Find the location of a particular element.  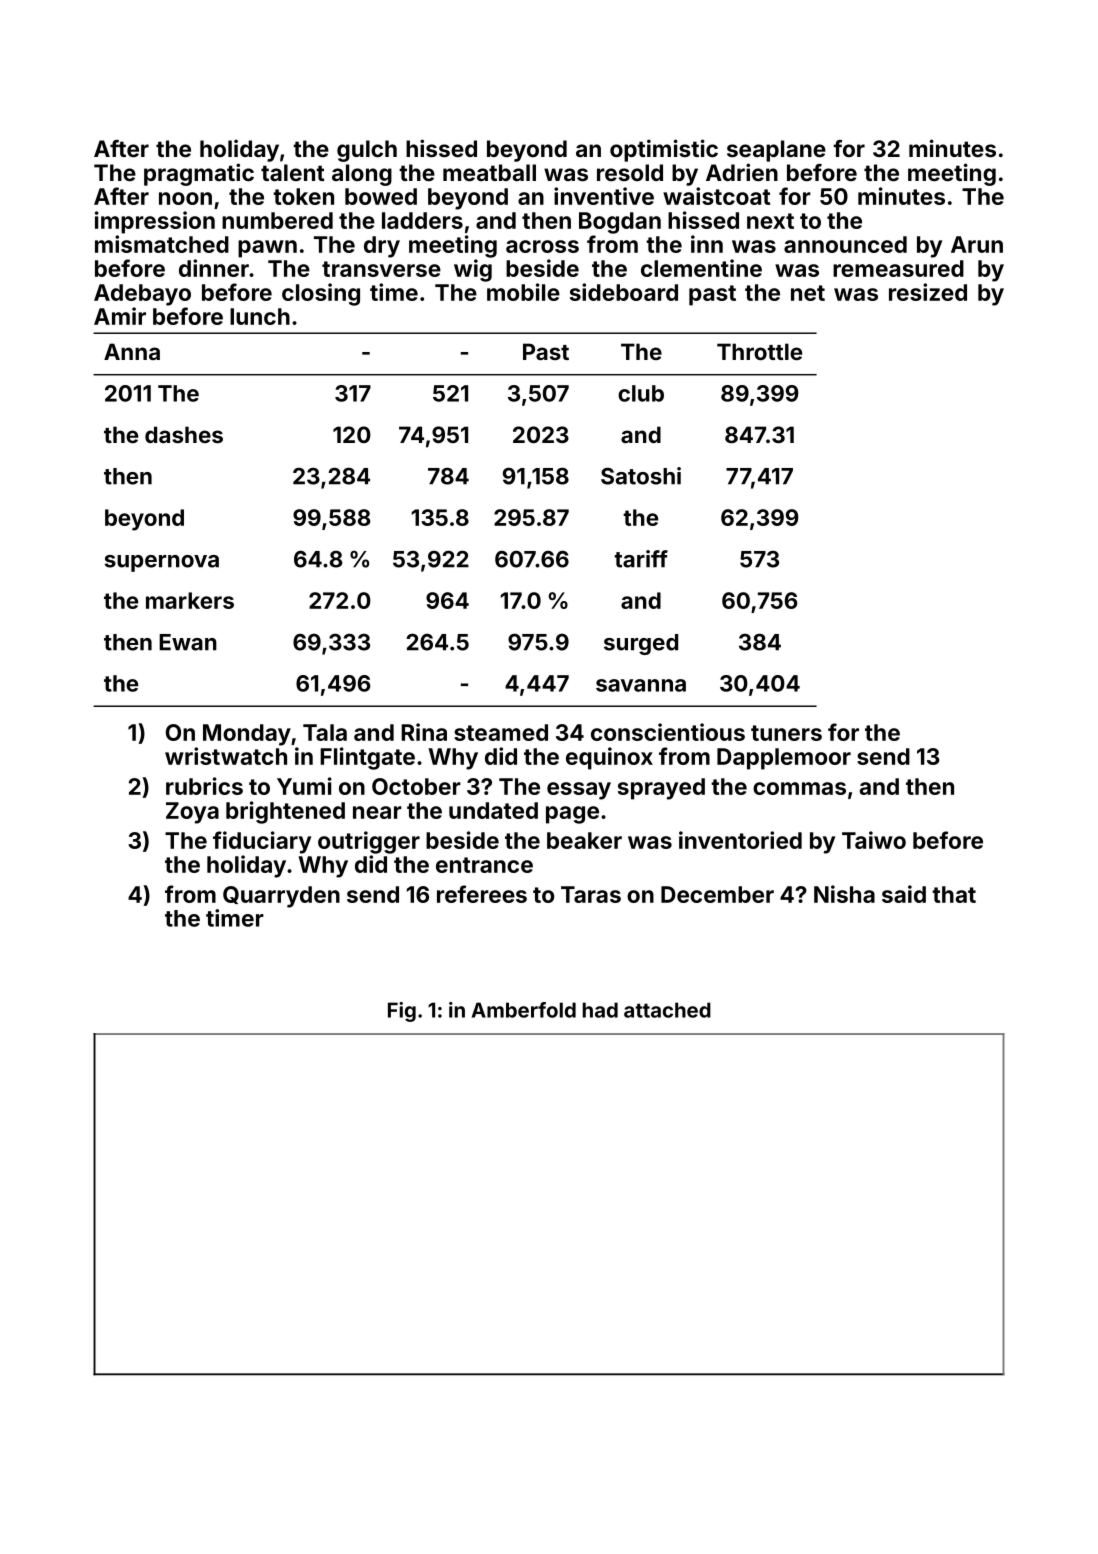

club is located at coordinates (641, 393).
